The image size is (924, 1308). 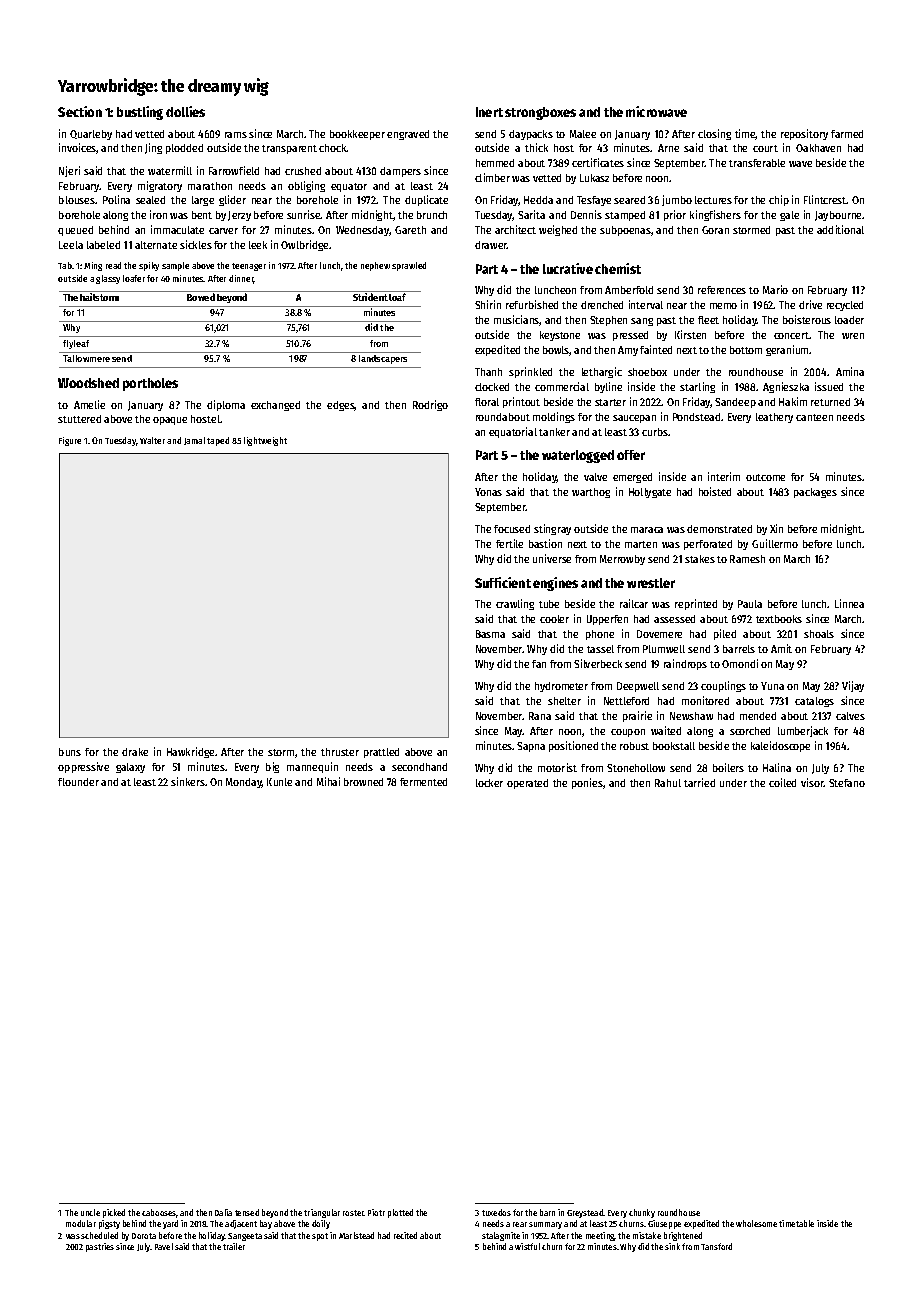 What do you see at coordinates (70, 441) in the screenshot?
I see `Figure` at bounding box center [70, 441].
